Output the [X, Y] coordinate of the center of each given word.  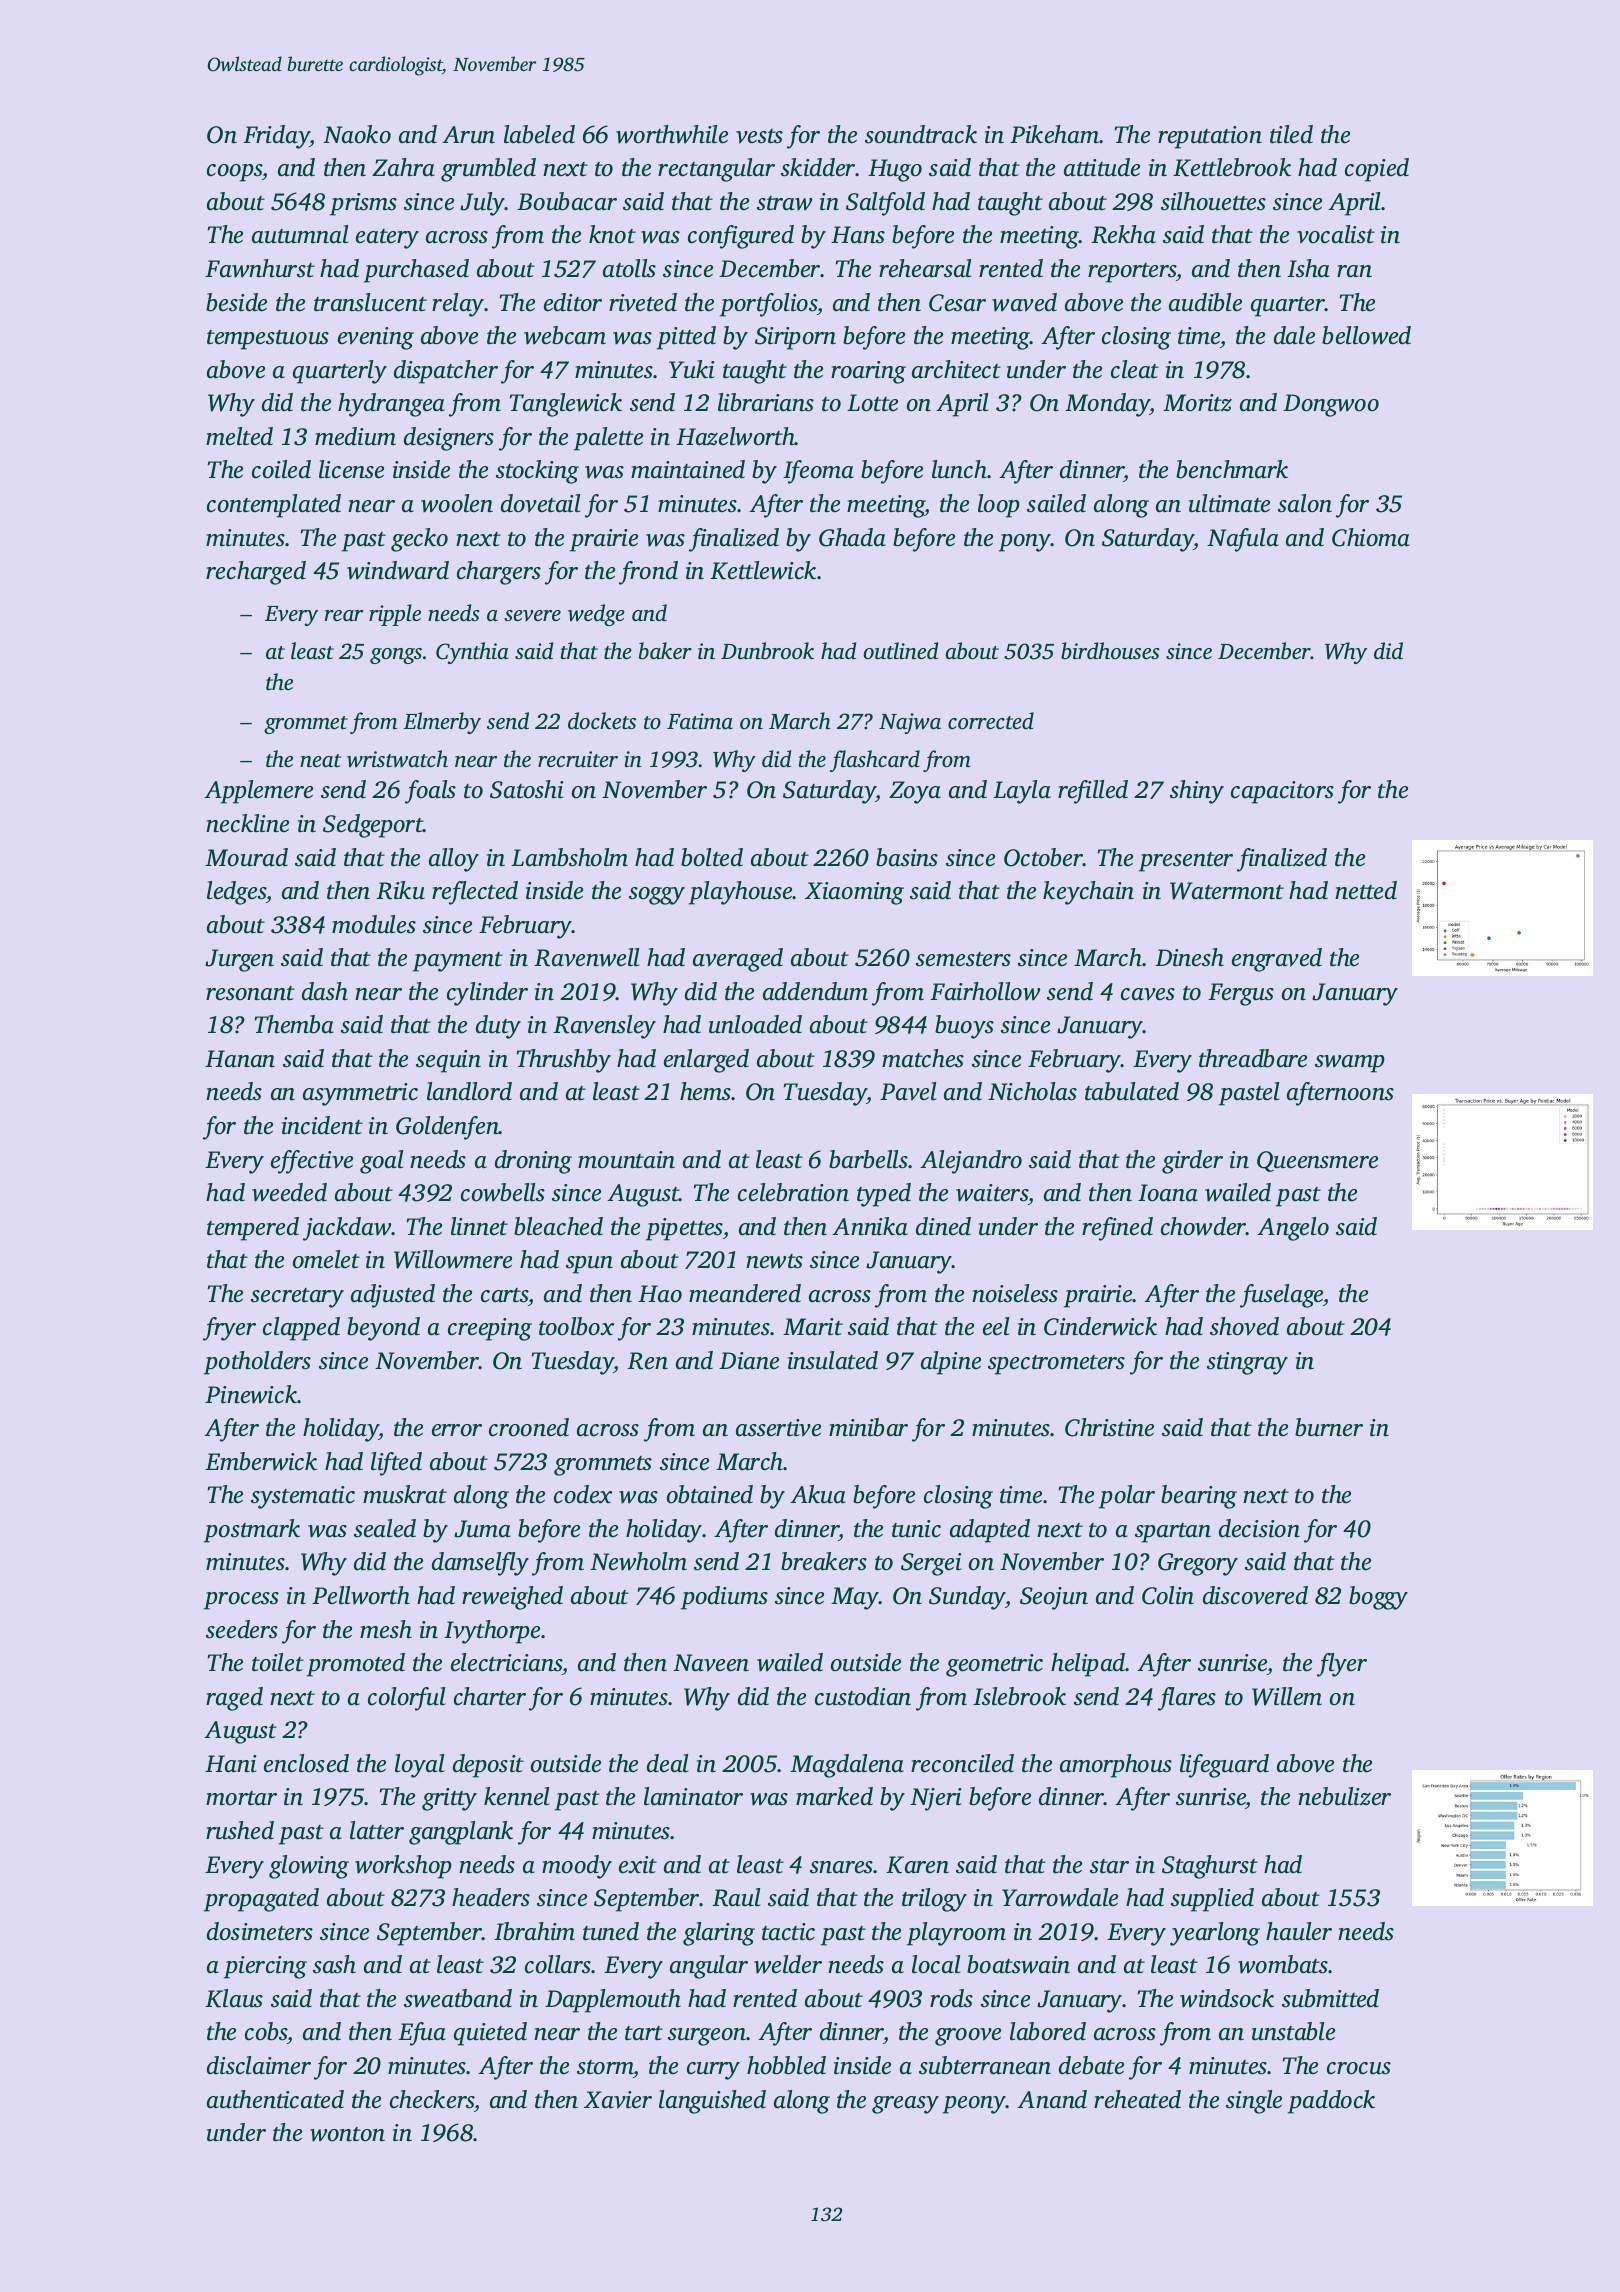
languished [712, 2102]
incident [322, 1125]
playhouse [741, 893]
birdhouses [1110, 651]
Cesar [957, 303]
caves [1148, 994]
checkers [432, 2099]
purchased [416, 271]
